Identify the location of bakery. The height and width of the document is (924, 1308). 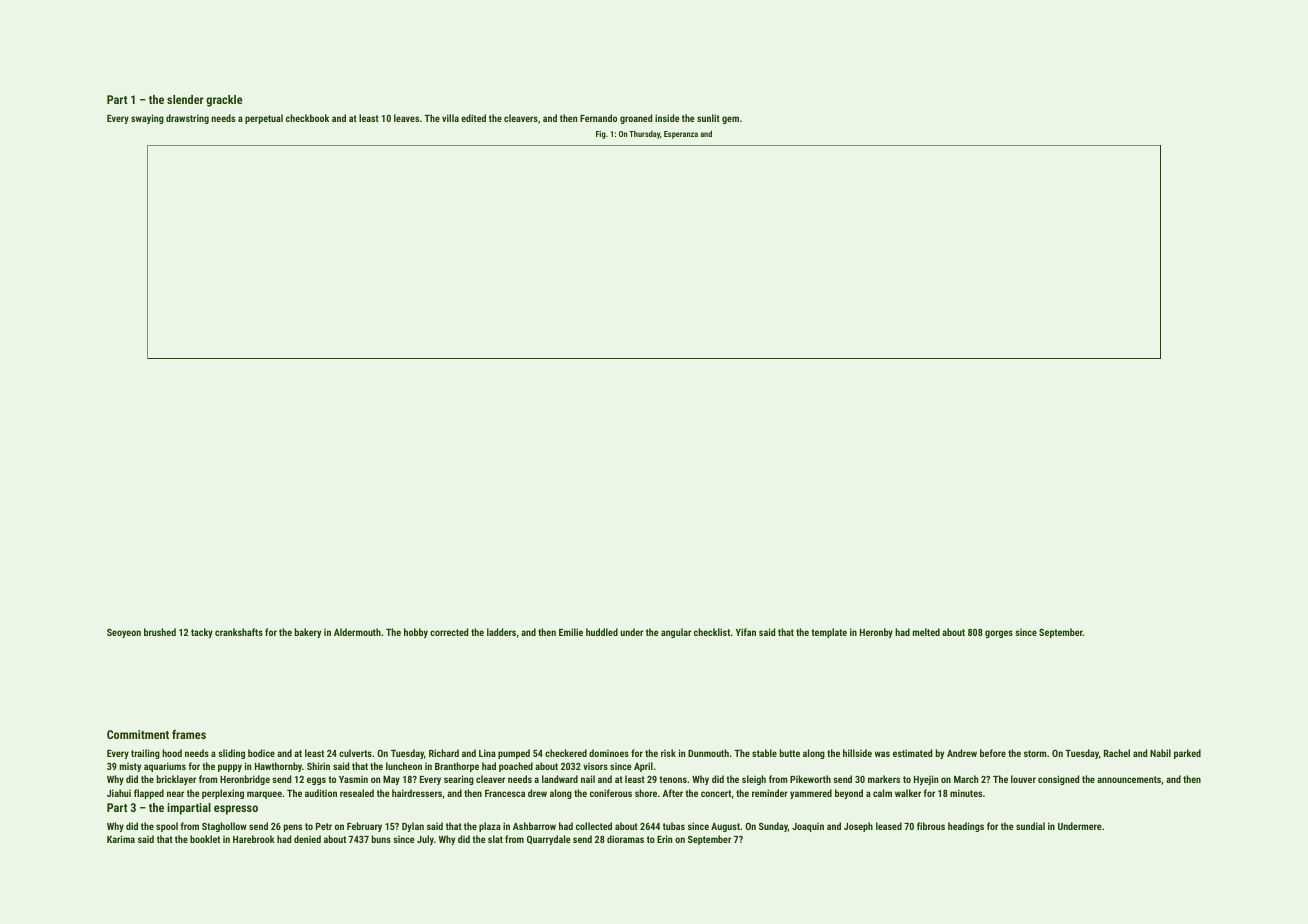
(308, 633).
